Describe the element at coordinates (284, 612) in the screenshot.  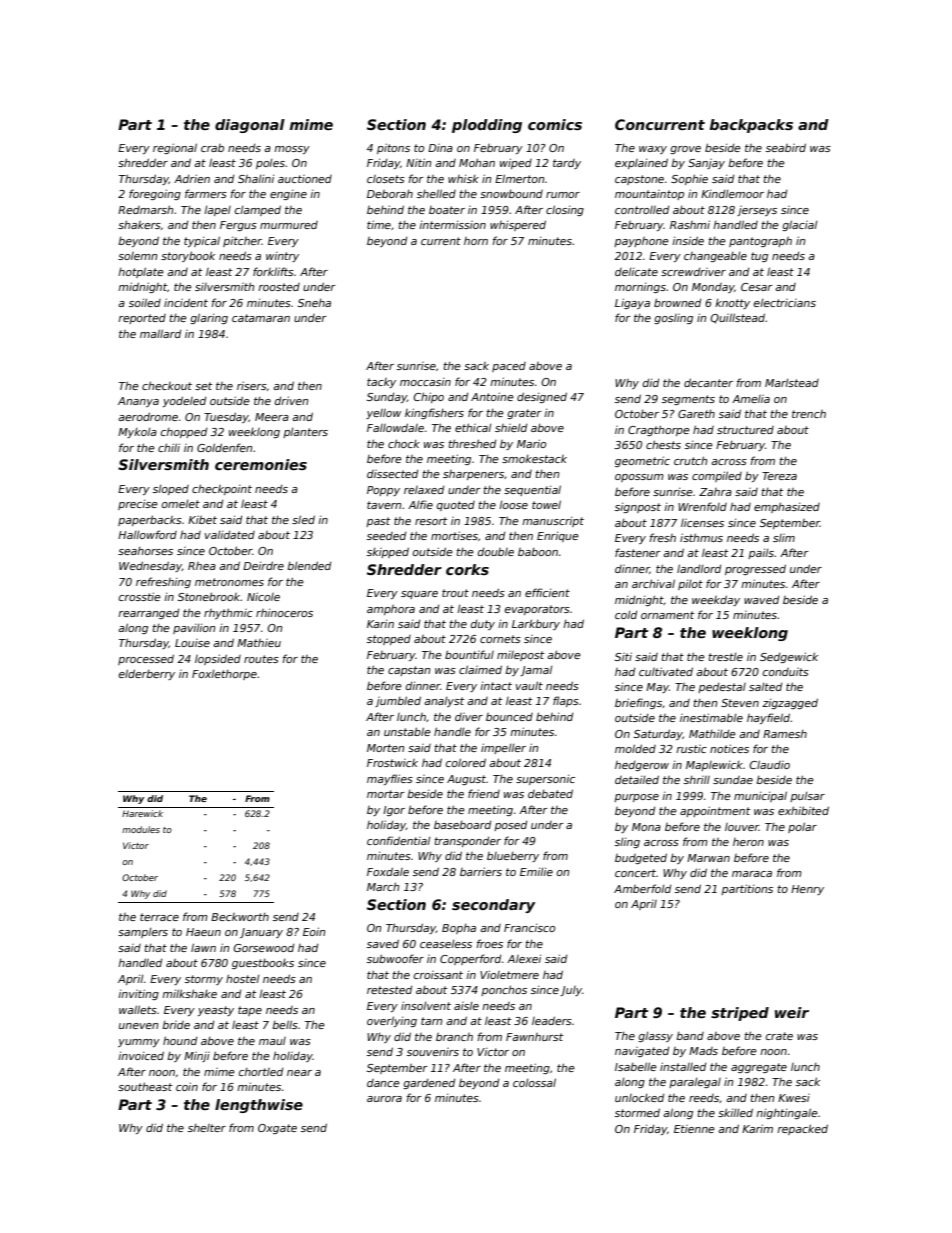
I see `rhinoceros` at that location.
